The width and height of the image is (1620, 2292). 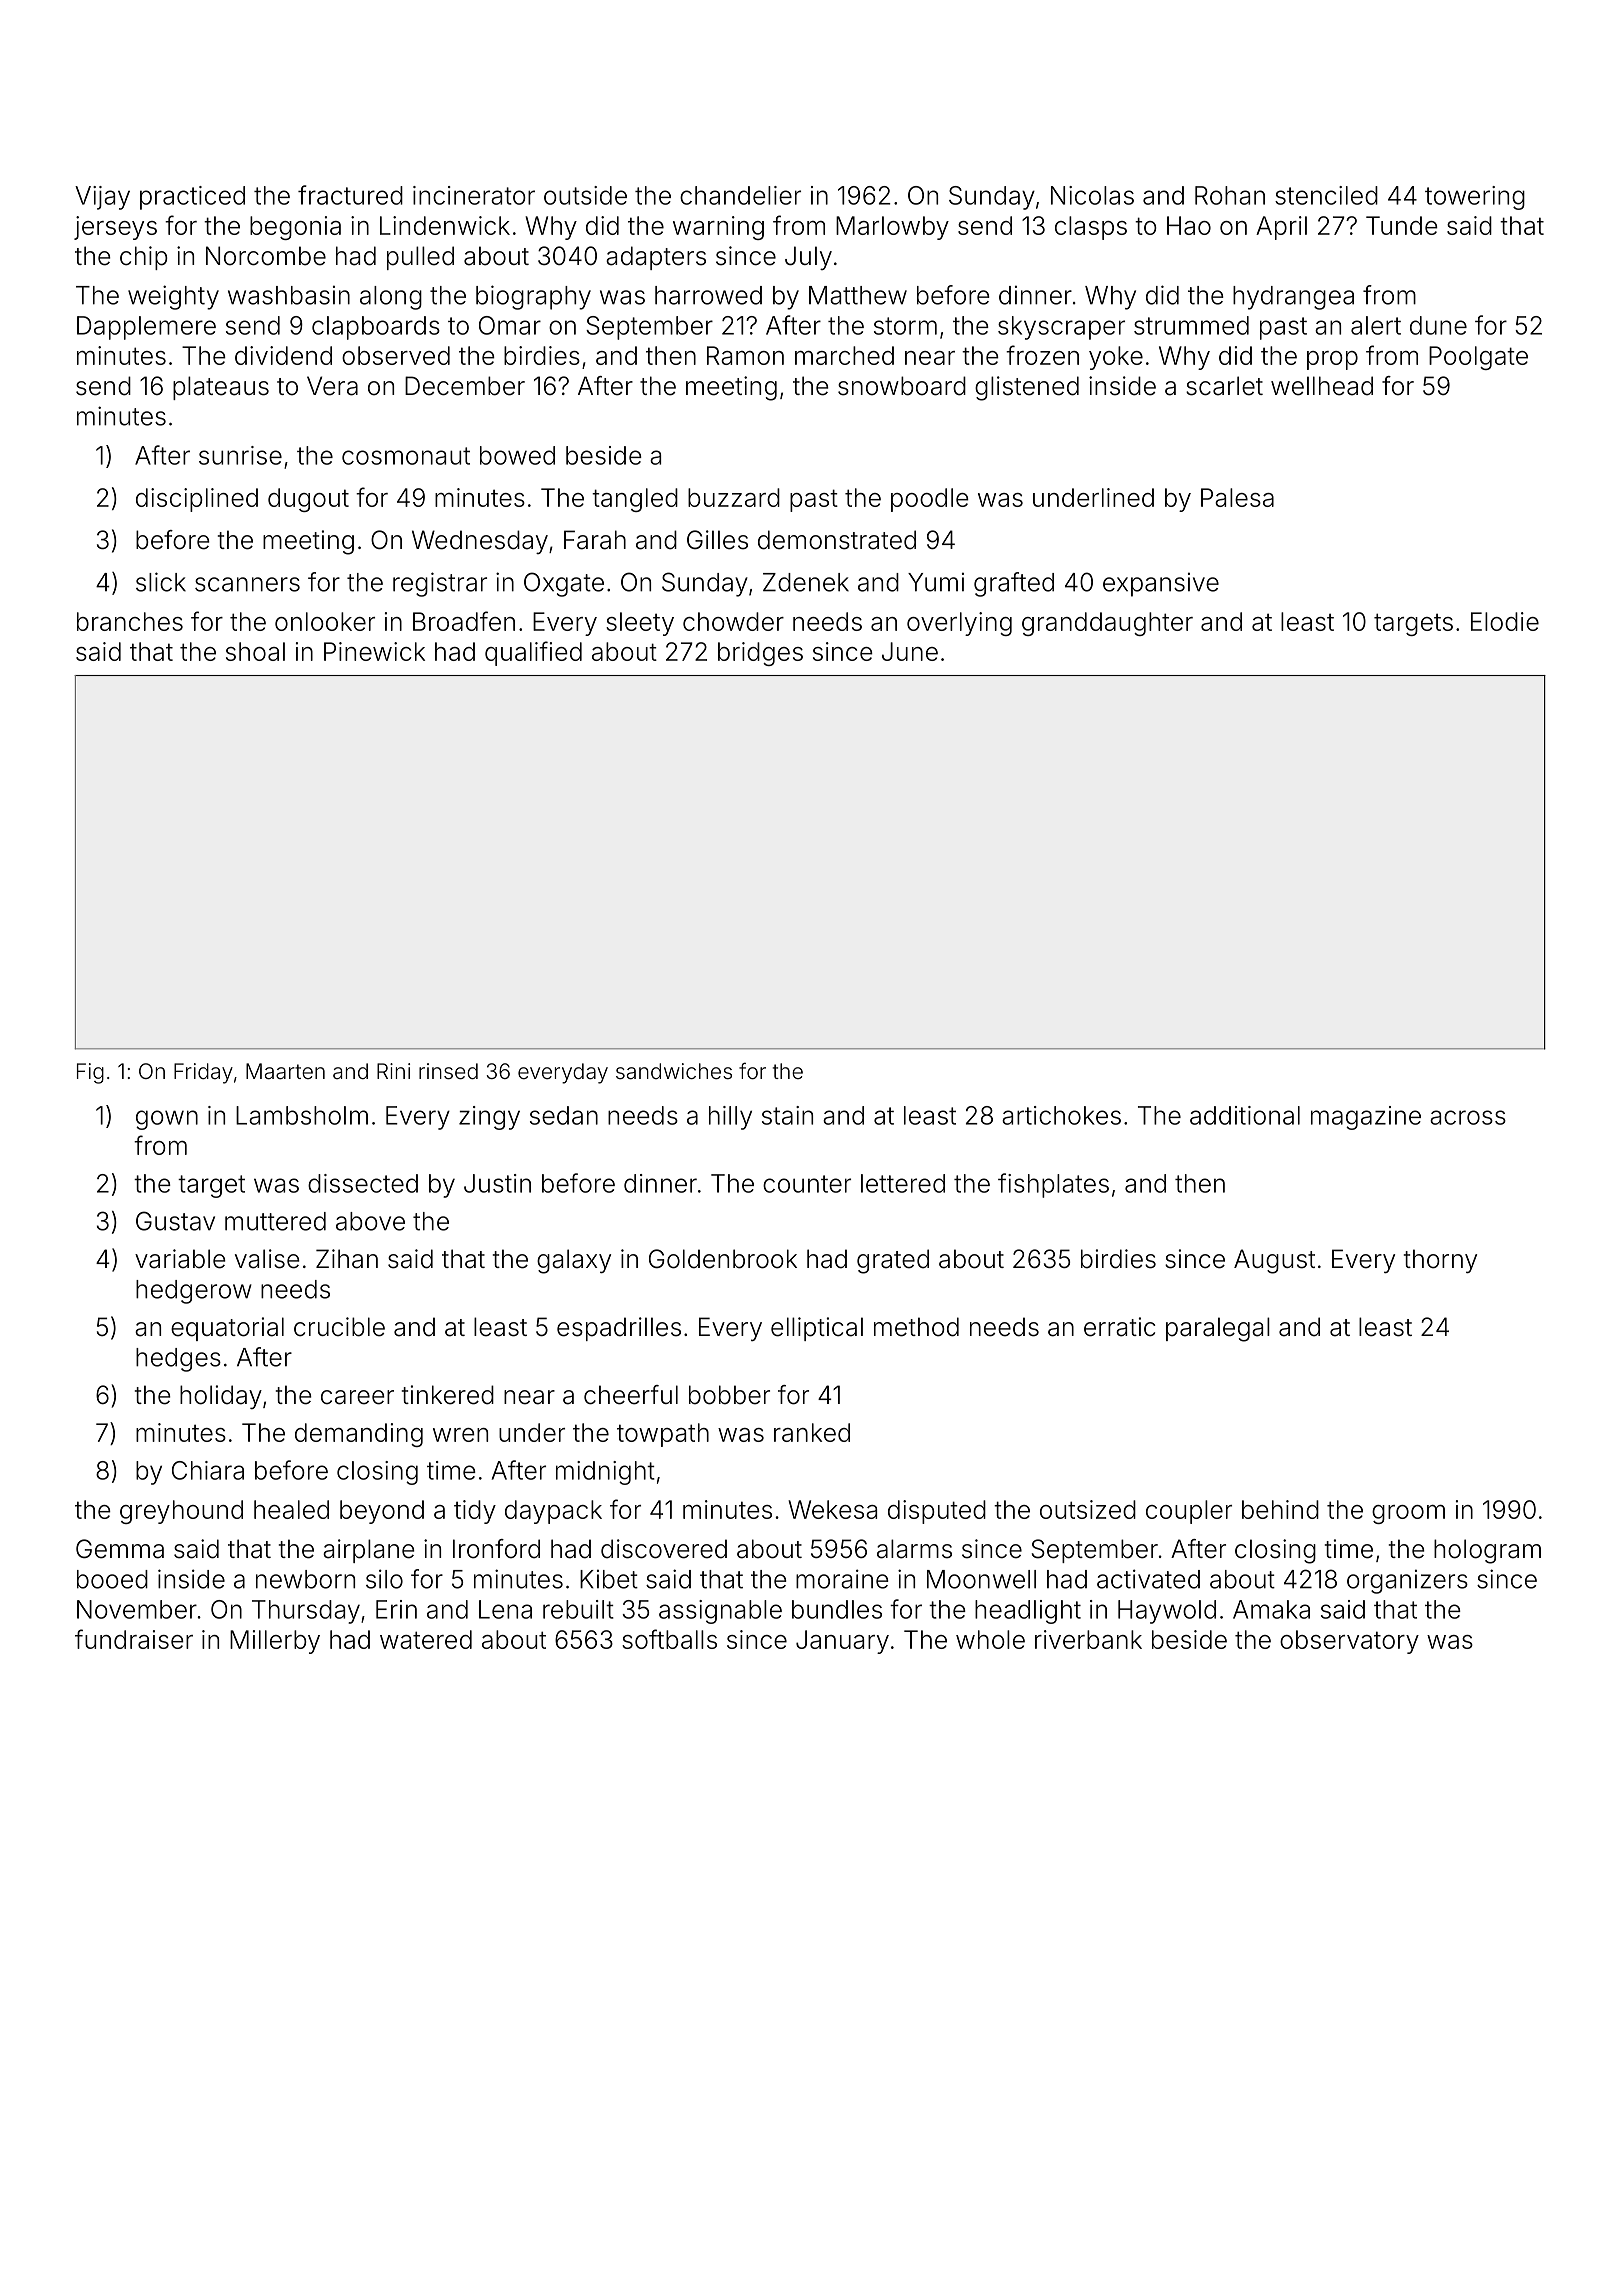 What do you see at coordinates (808, 258) in the image?
I see `July` at bounding box center [808, 258].
